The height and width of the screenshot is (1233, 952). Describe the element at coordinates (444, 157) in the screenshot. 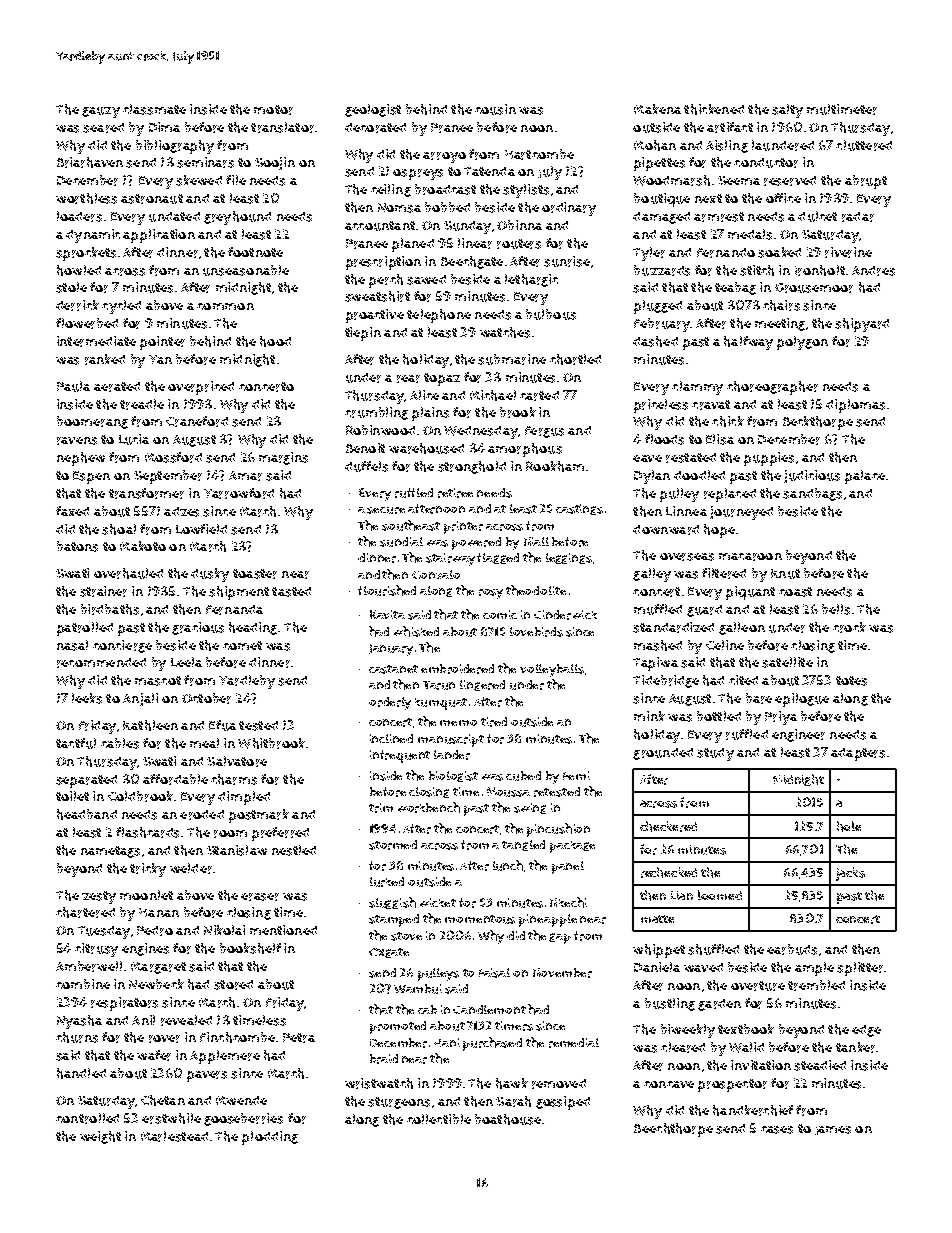

I see `arroyo` at that location.
